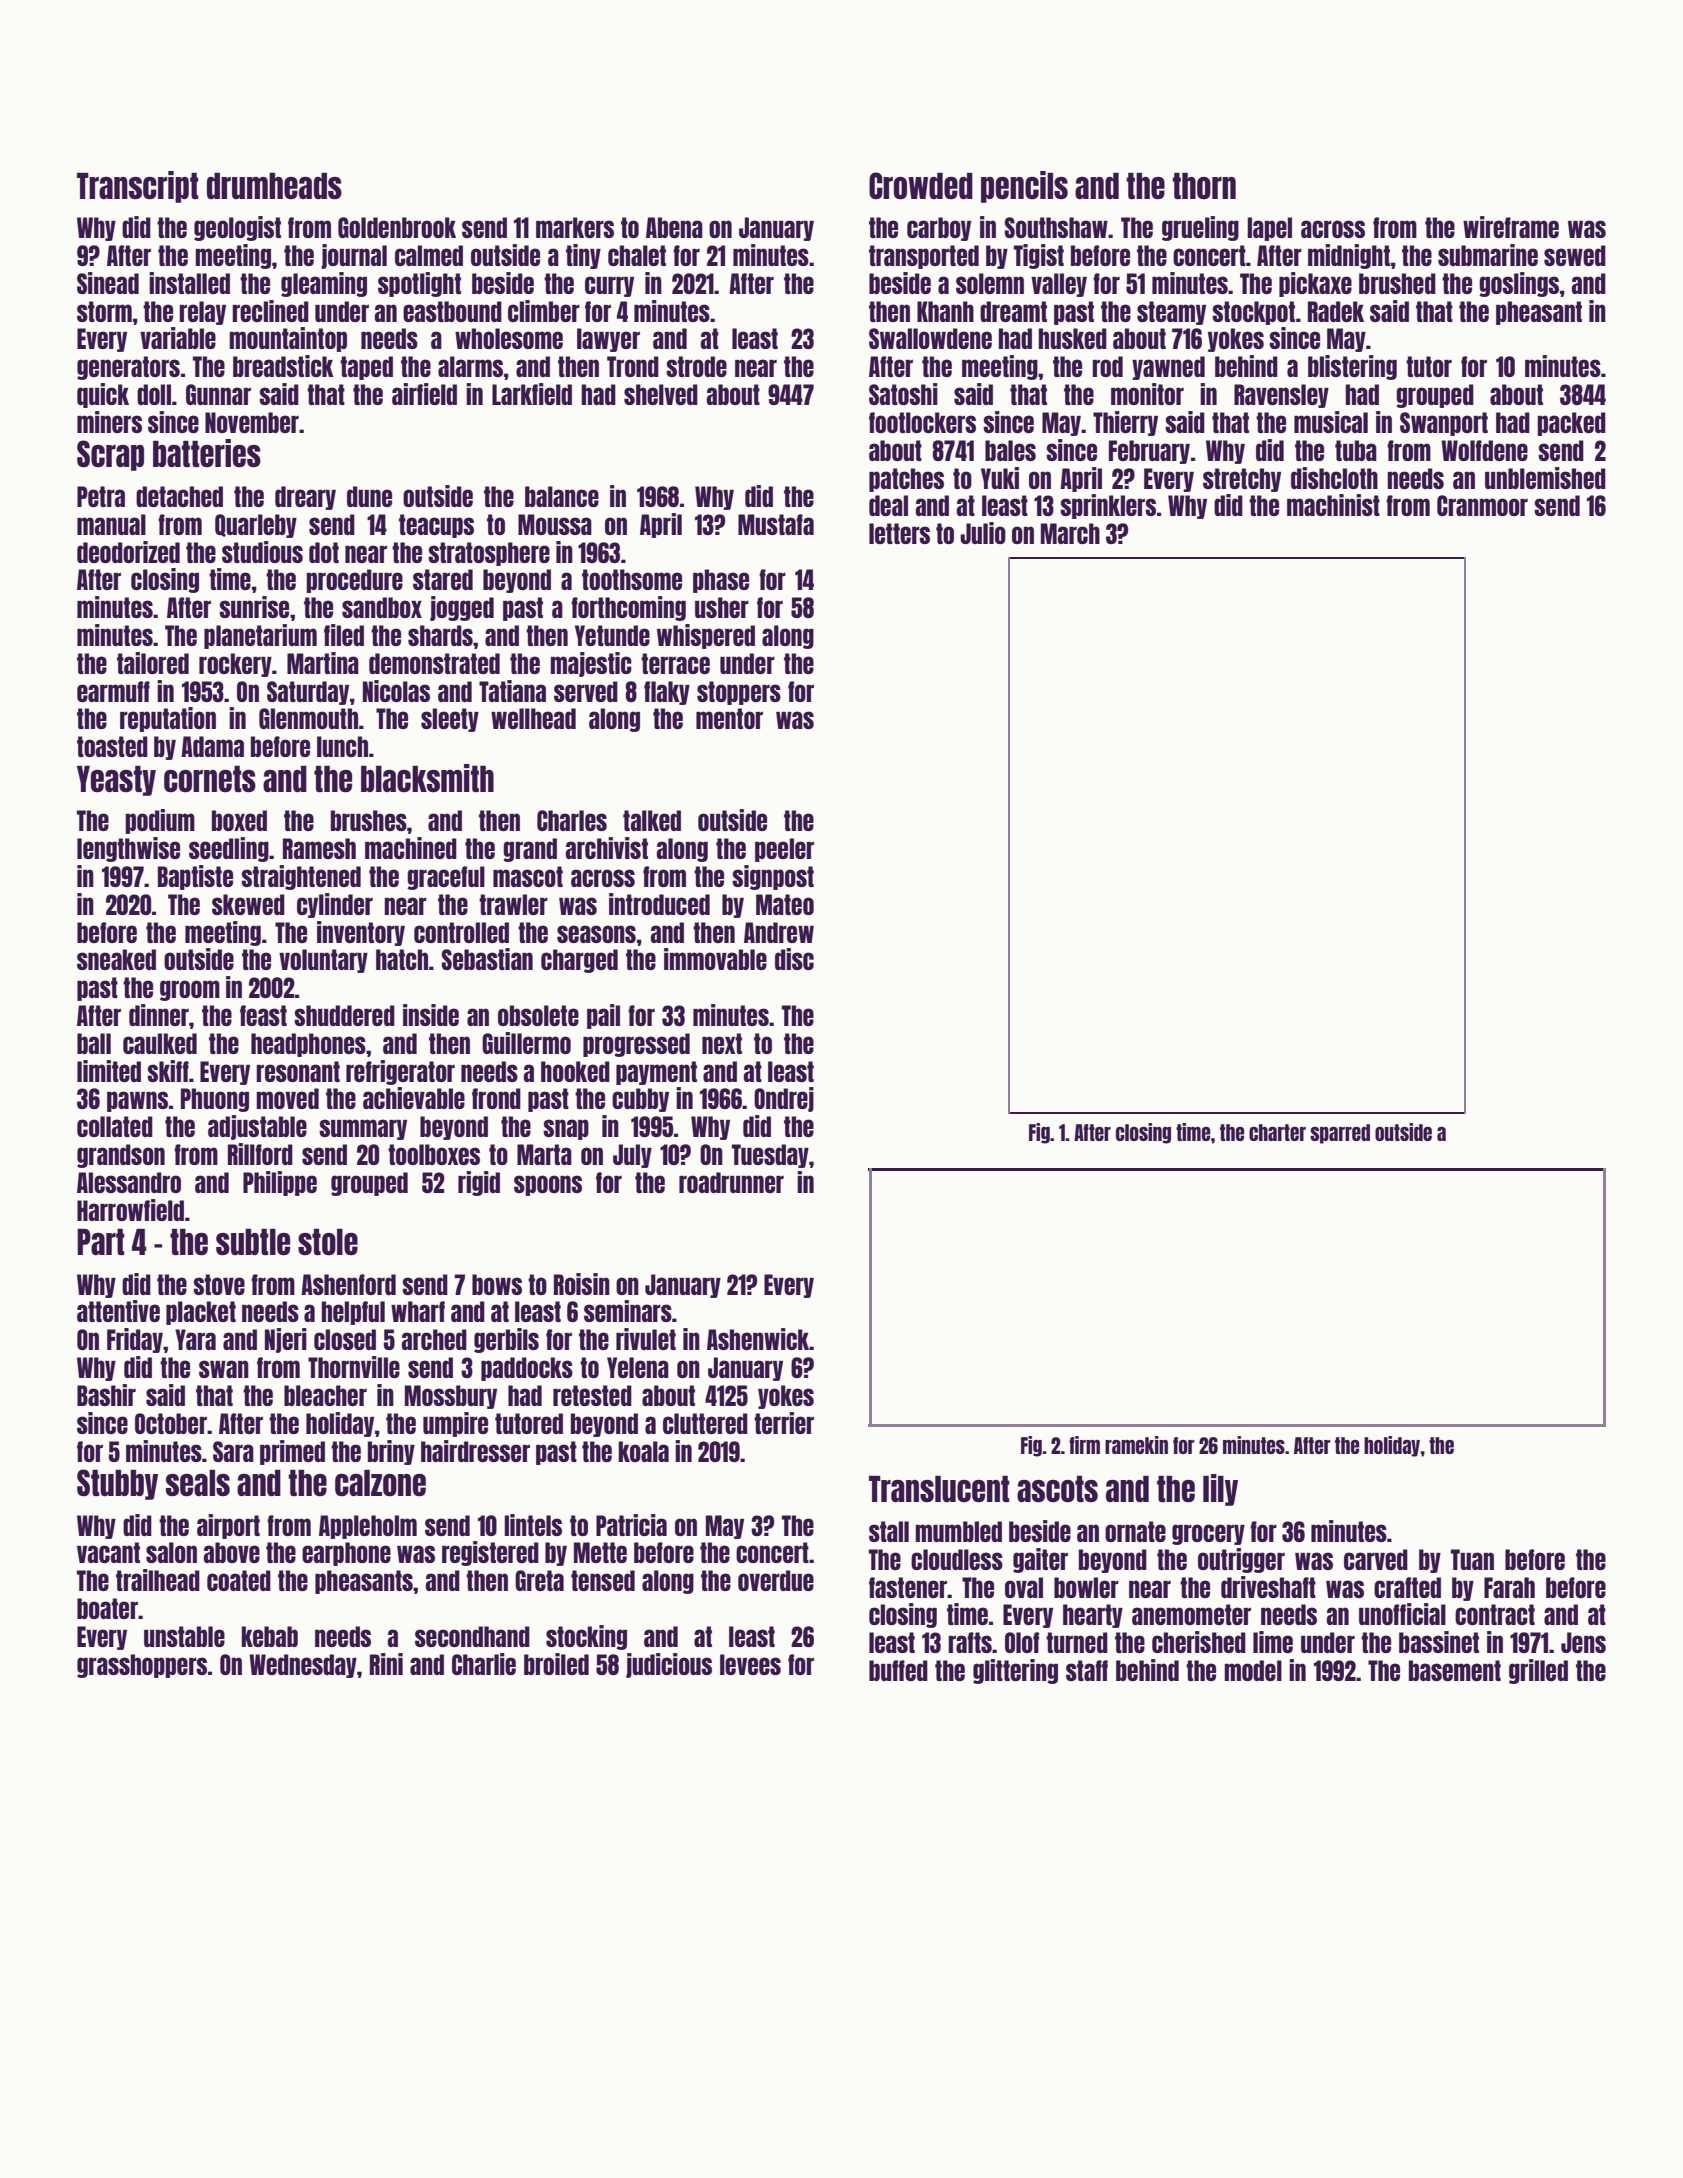 The image size is (1683, 2178). What do you see at coordinates (1511, 227) in the screenshot?
I see `wireframe` at bounding box center [1511, 227].
